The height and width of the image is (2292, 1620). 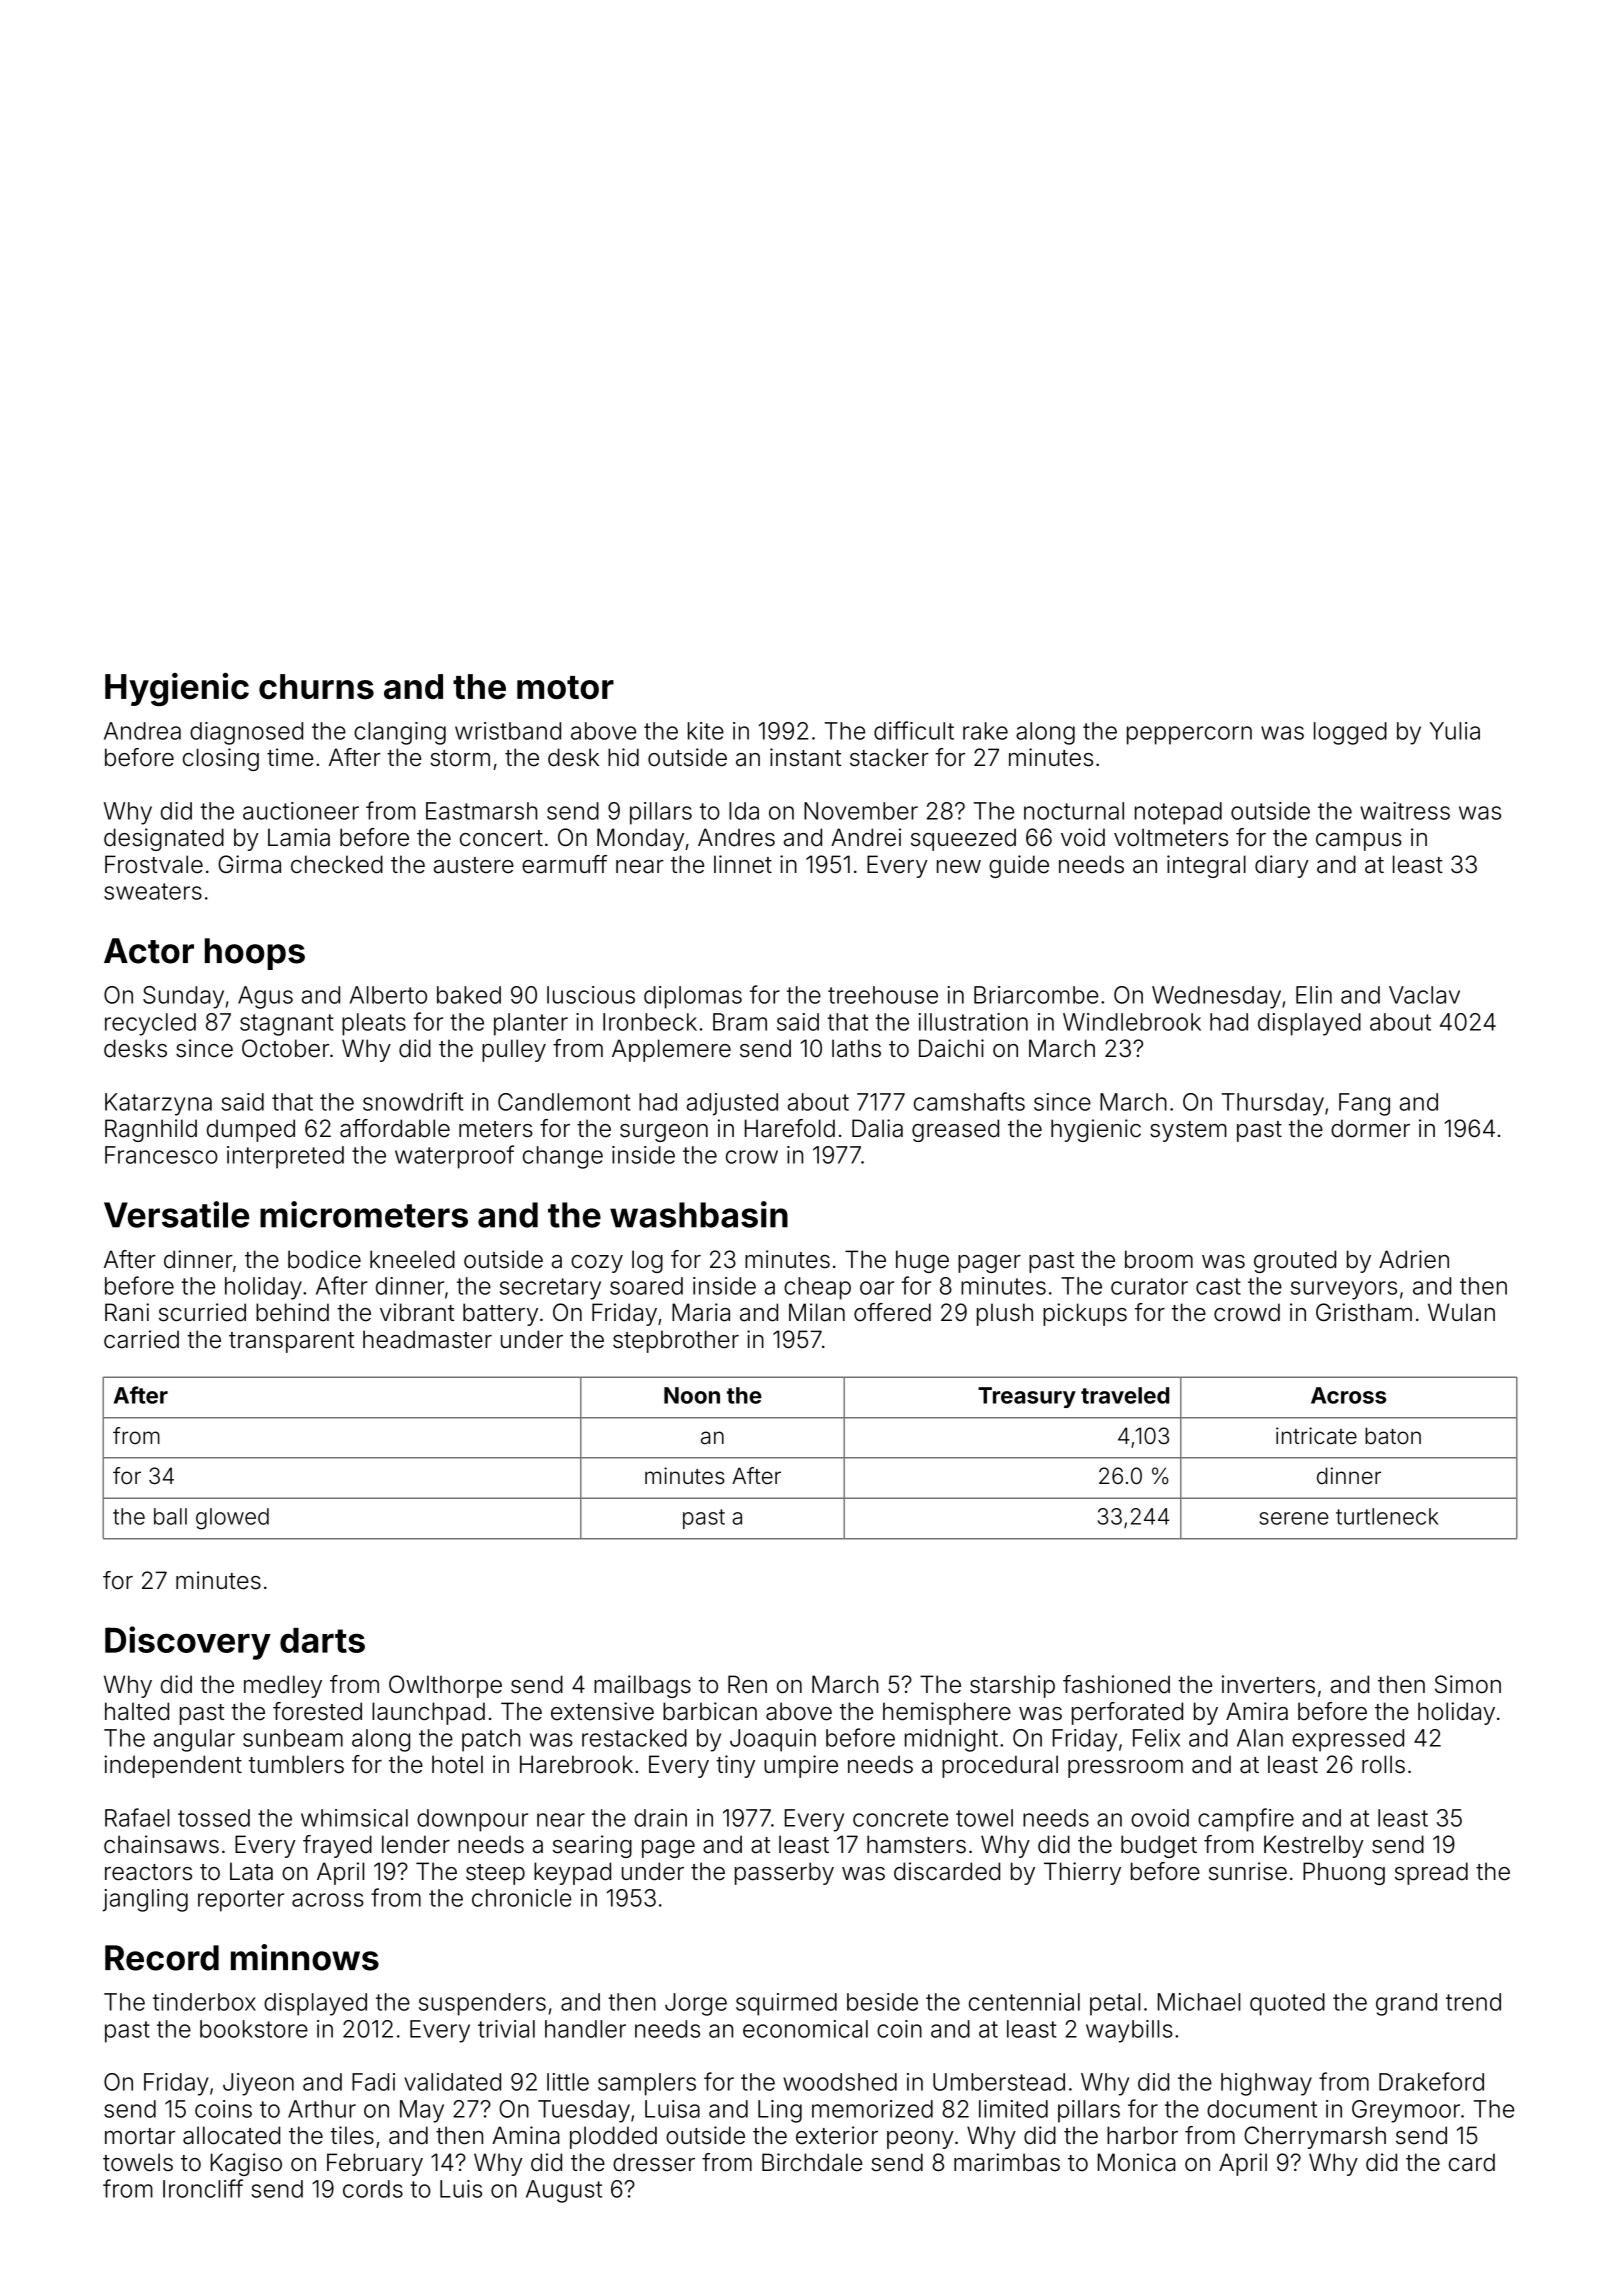 What do you see at coordinates (337, 864) in the image?
I see `checked` at bounding box center [337, 864].
